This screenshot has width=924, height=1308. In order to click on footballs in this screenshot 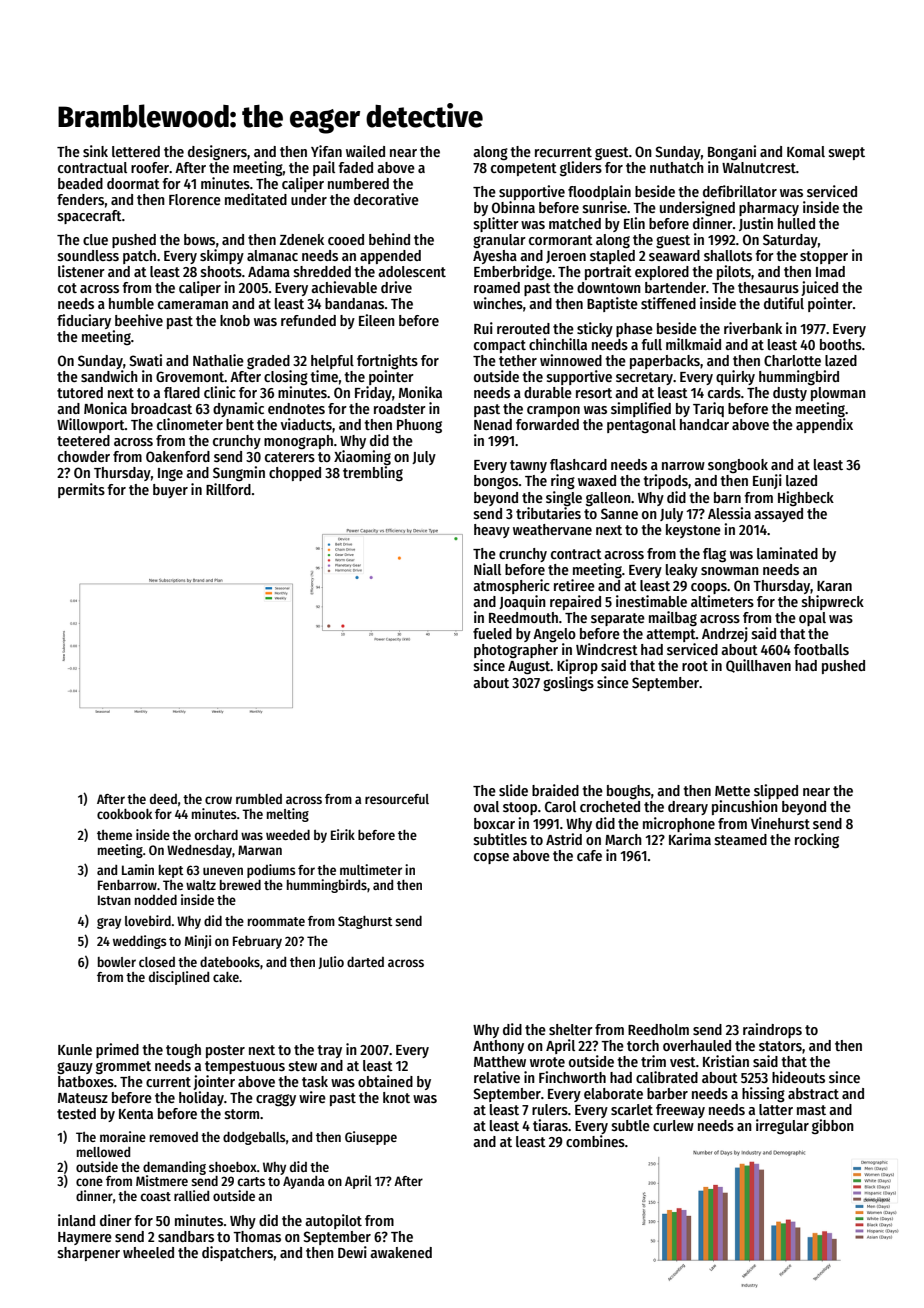, I will do `click(821, 649)`.
